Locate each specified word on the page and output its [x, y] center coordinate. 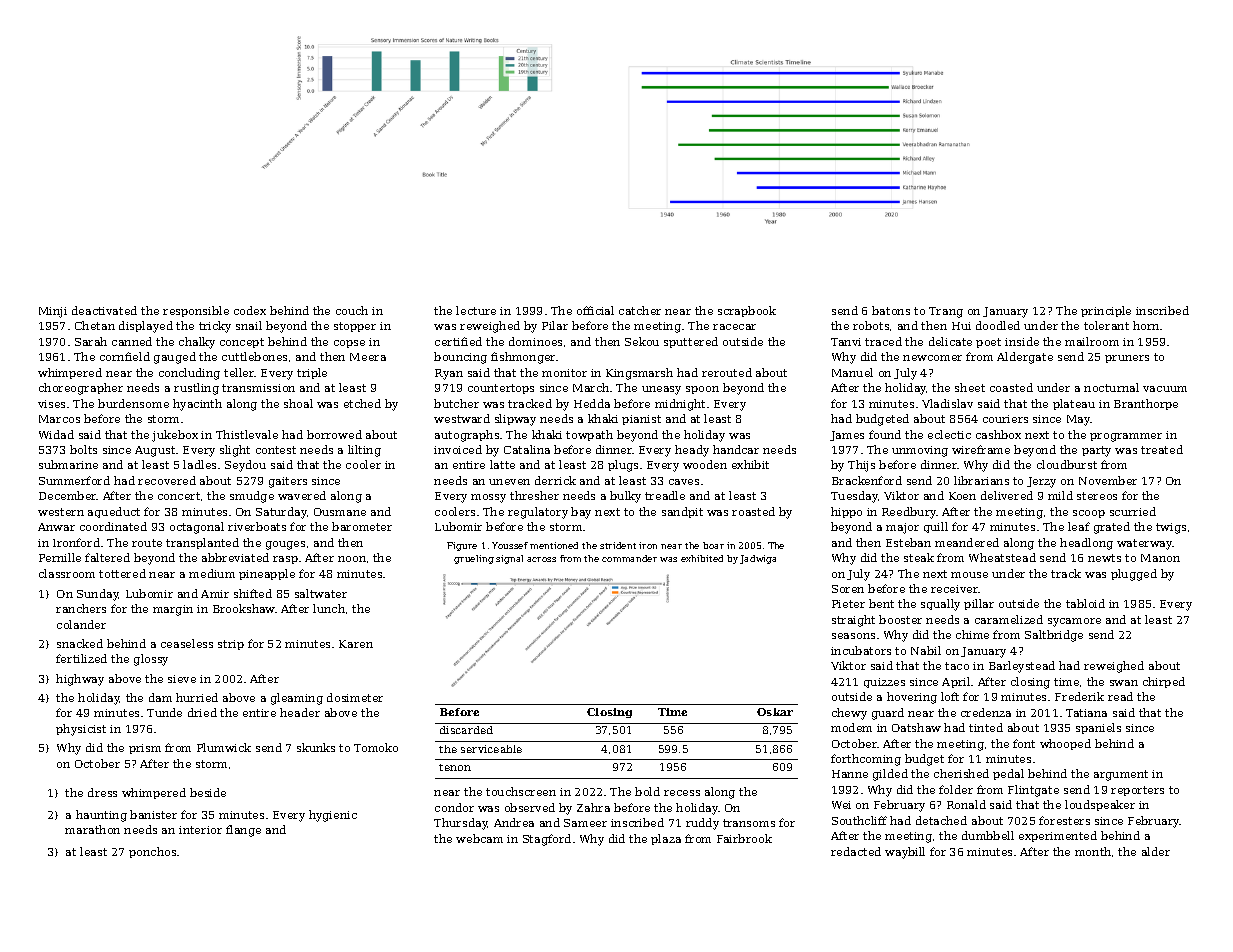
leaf [1079, 526]
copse [349, 344]
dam [160, 697]
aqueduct [114, 512]
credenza [986, 712]
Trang [946, 312]
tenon [455, 767]
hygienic [333, 816]
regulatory [538, 513]
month [1093, 851]
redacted [856, 851]
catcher [640, 310]
